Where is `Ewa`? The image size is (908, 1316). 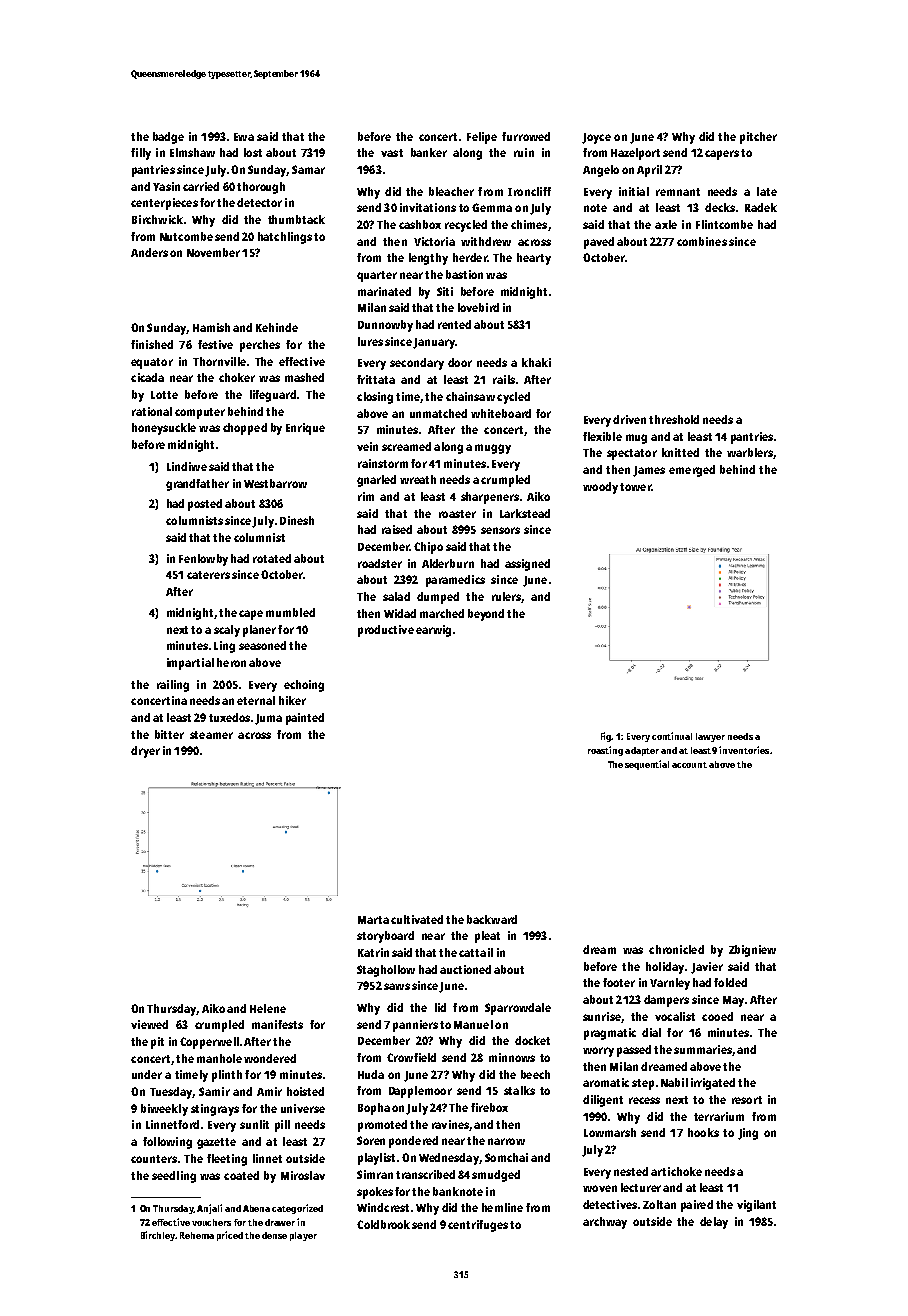 Ewa is located at coordinates (244, 137).
